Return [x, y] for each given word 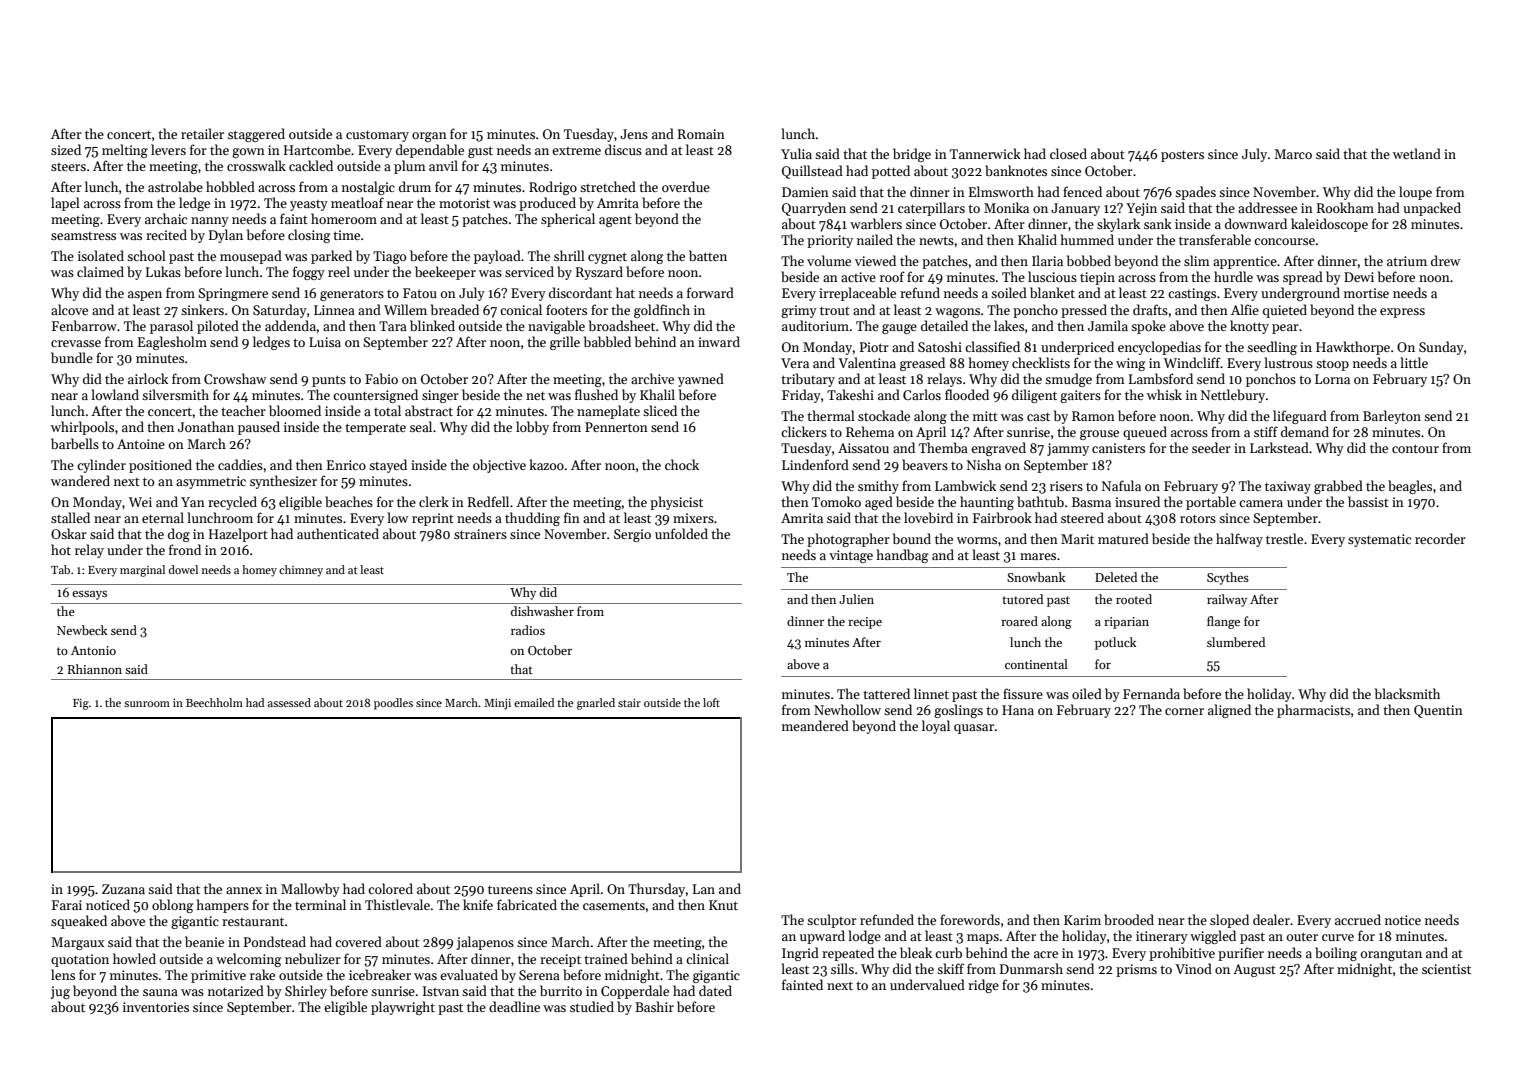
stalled [70, 517]
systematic [1379, 540]
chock [682, 464]
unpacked [1432, 209]
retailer [202, 133]
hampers [223, 906]
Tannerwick [985, 153]
